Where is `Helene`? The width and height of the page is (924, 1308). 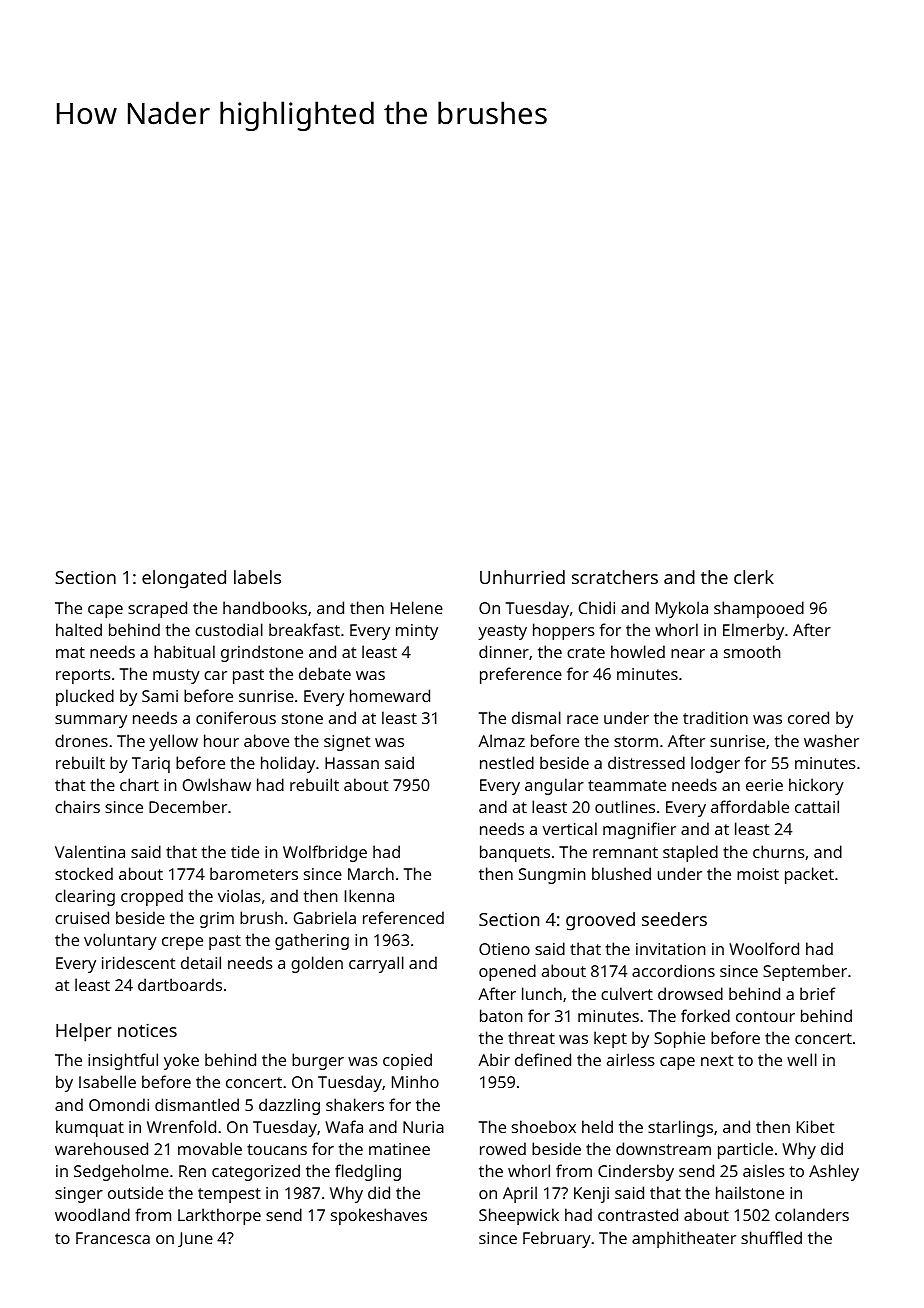
Helene is located at coordinates (417, 607).
